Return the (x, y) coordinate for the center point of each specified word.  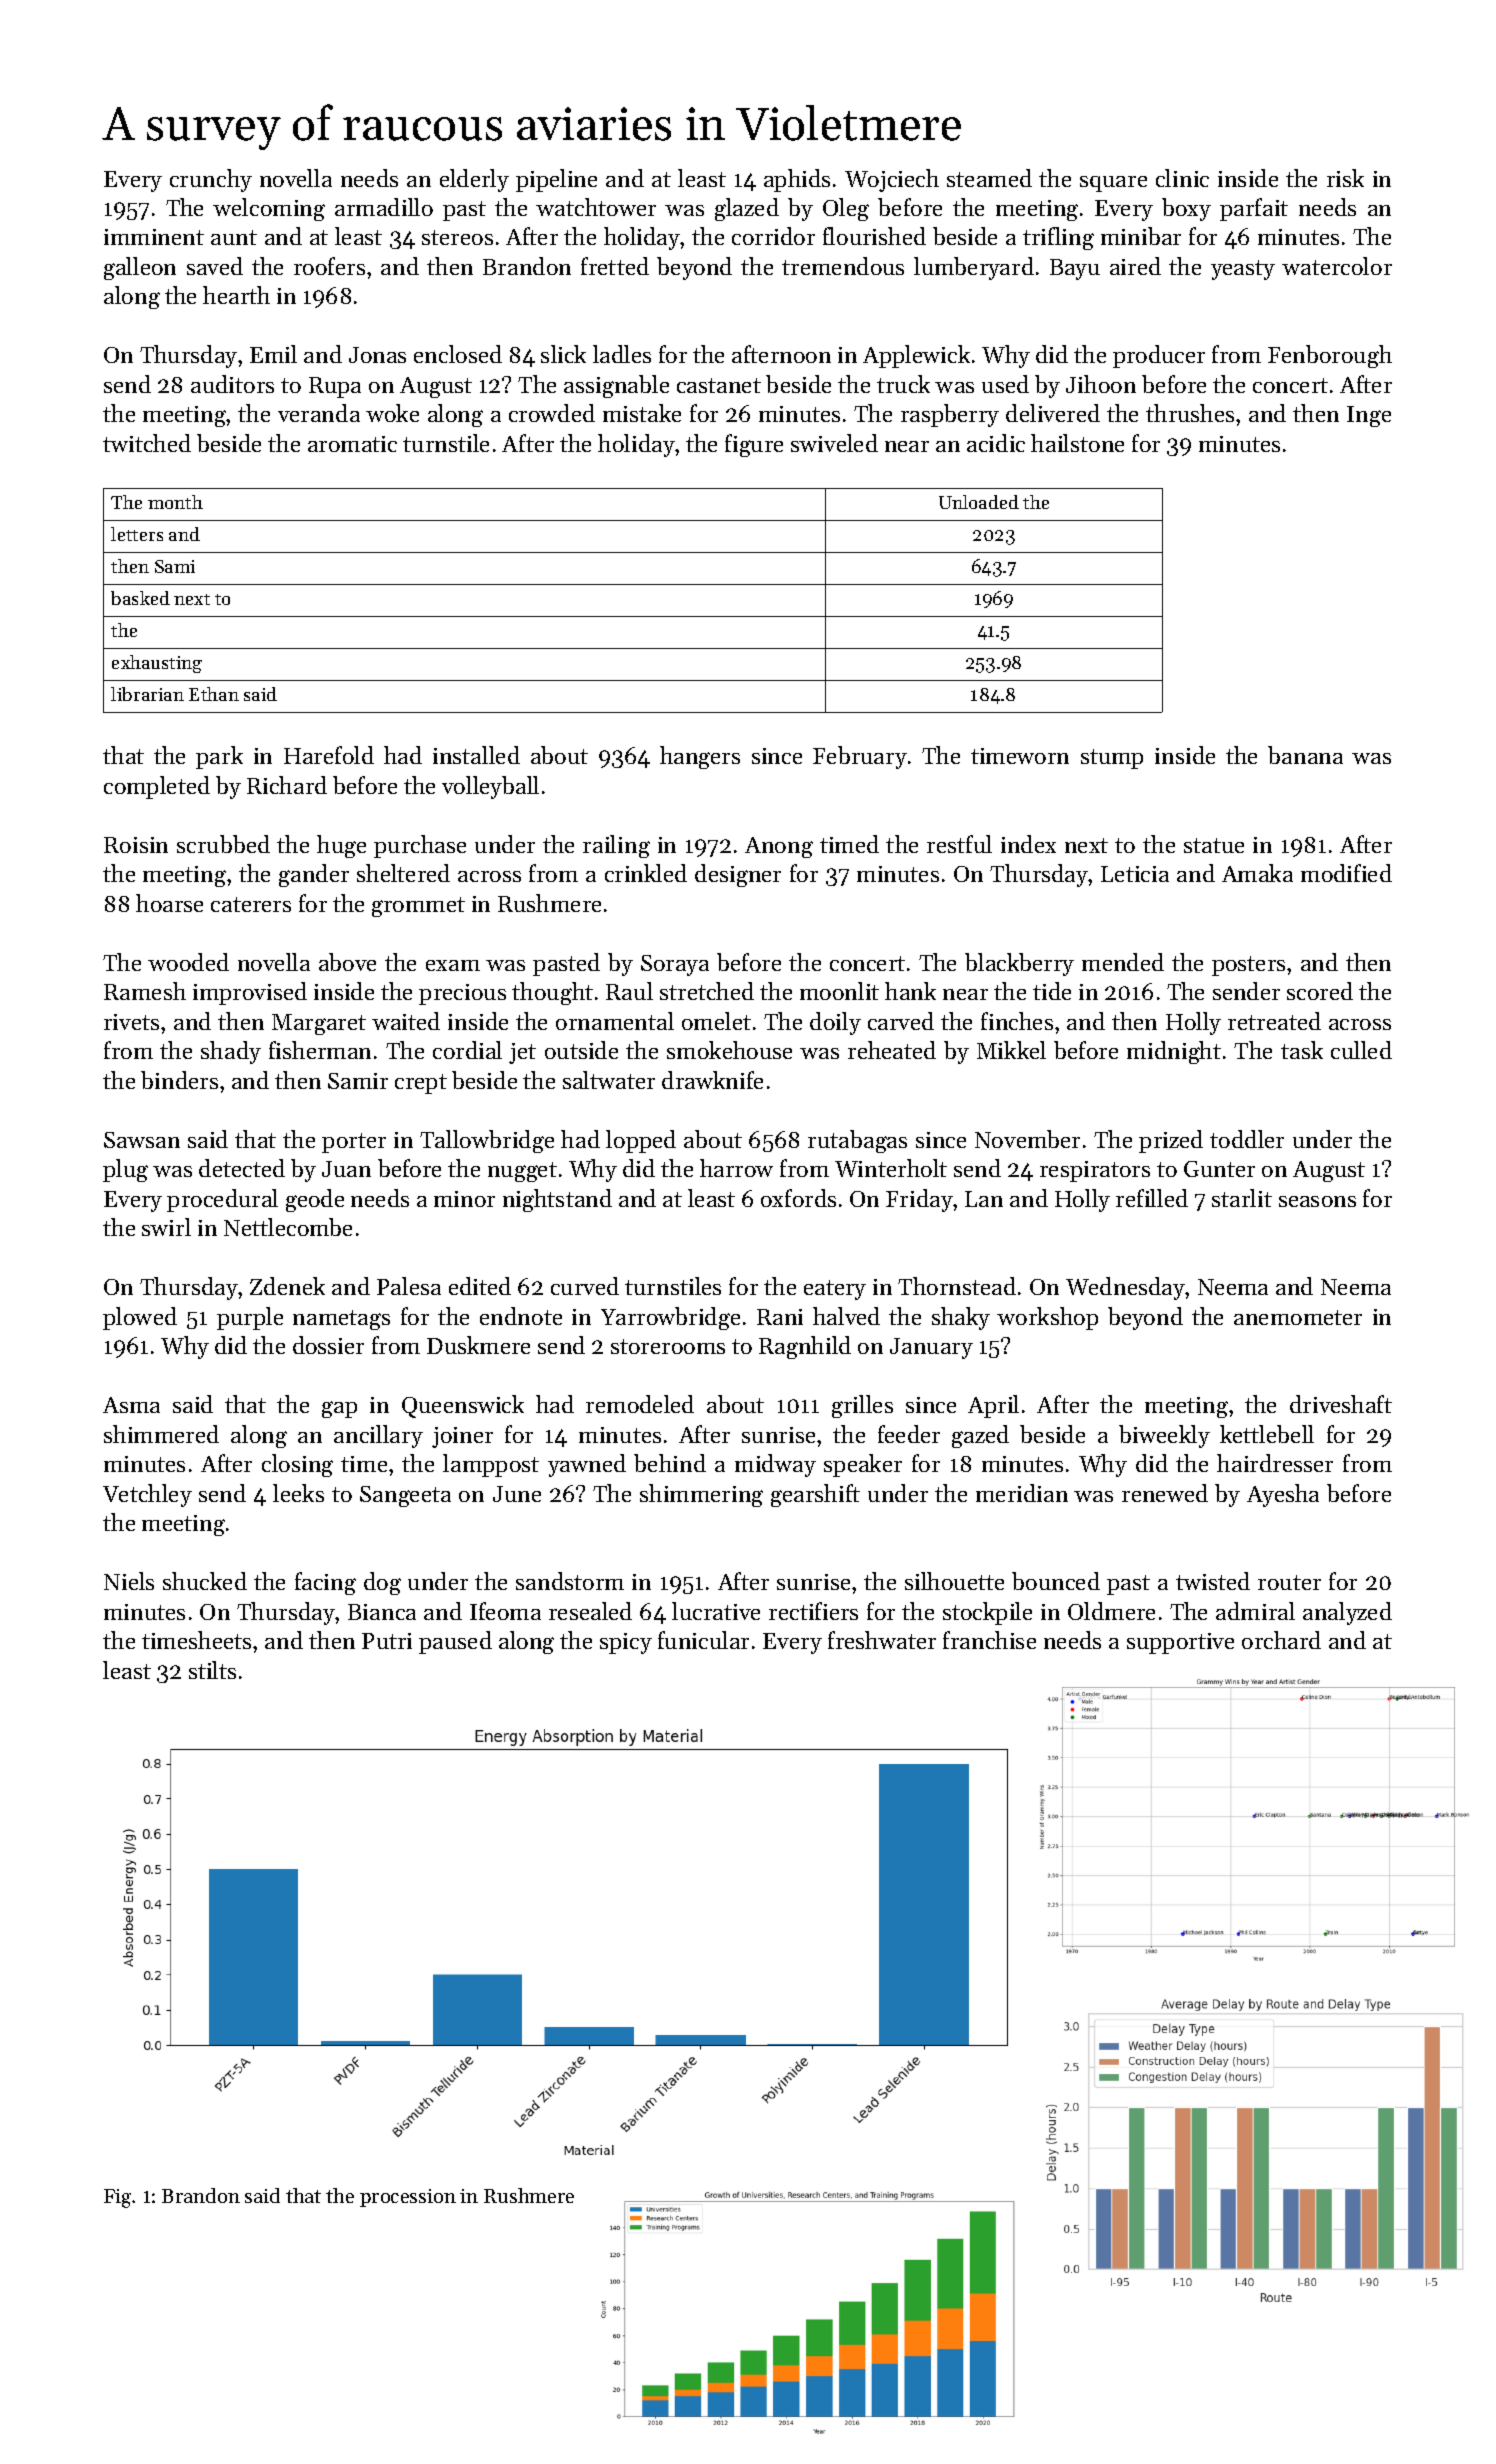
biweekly (1164, 1436)
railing (616, 846)
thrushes (1190, 413)
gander (314, 875)
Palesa (409, 1286)
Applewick (916, 356)
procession (408, 2198)
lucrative (716, 1611)
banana (1305, 755)
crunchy (211, 180)
